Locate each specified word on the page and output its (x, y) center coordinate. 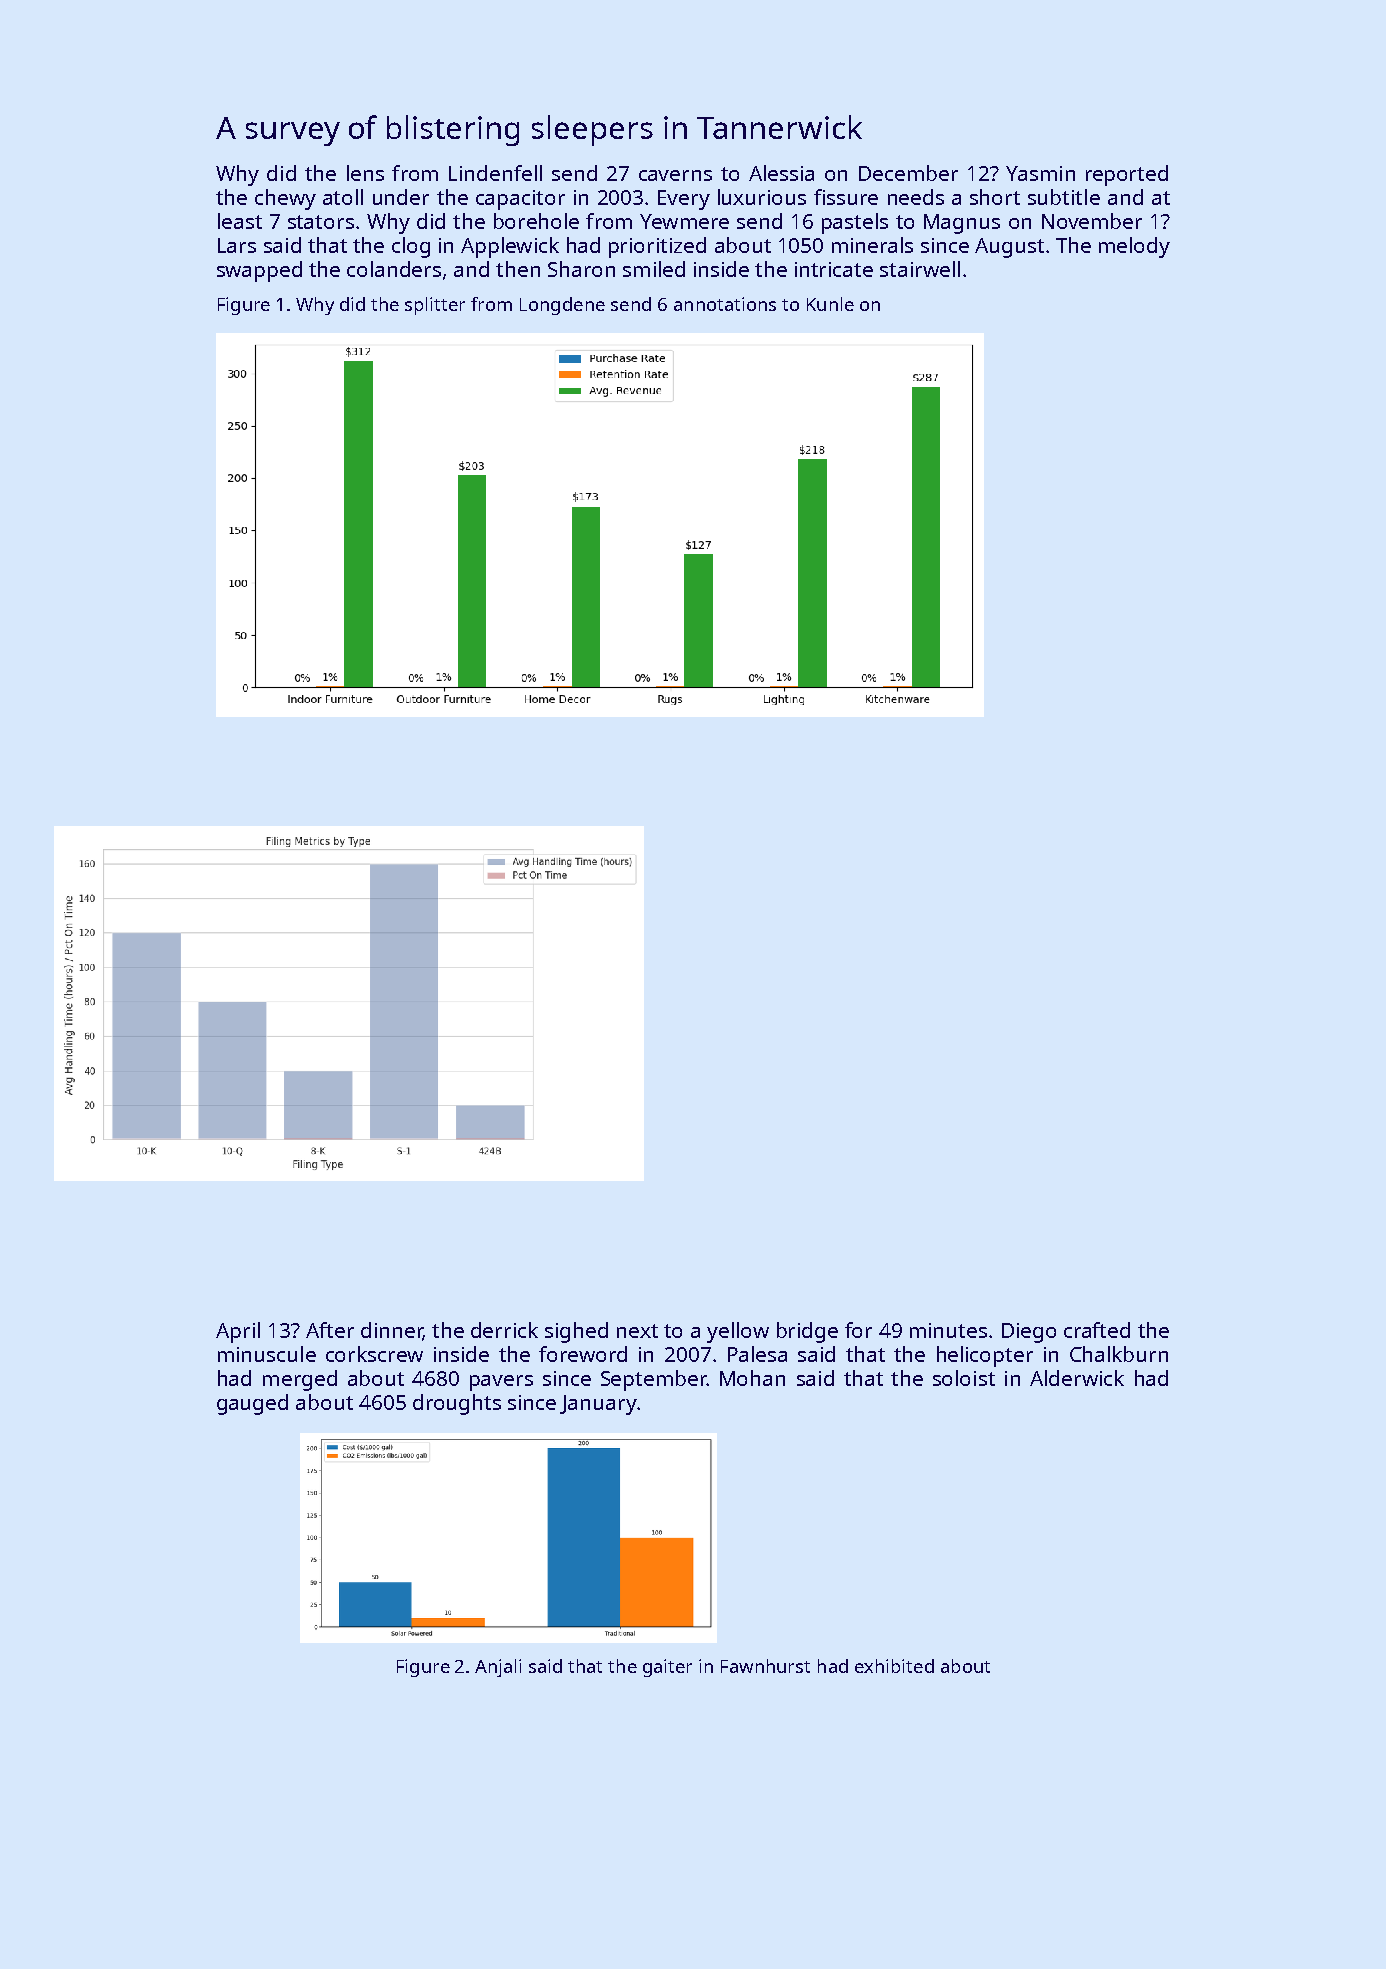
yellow (738, 1332)
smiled (654, 269)
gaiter (667, 1668)
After (330, 1330)
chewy (285, 199)
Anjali (498, 1668)
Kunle (830, 304)
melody (1134, 247)
